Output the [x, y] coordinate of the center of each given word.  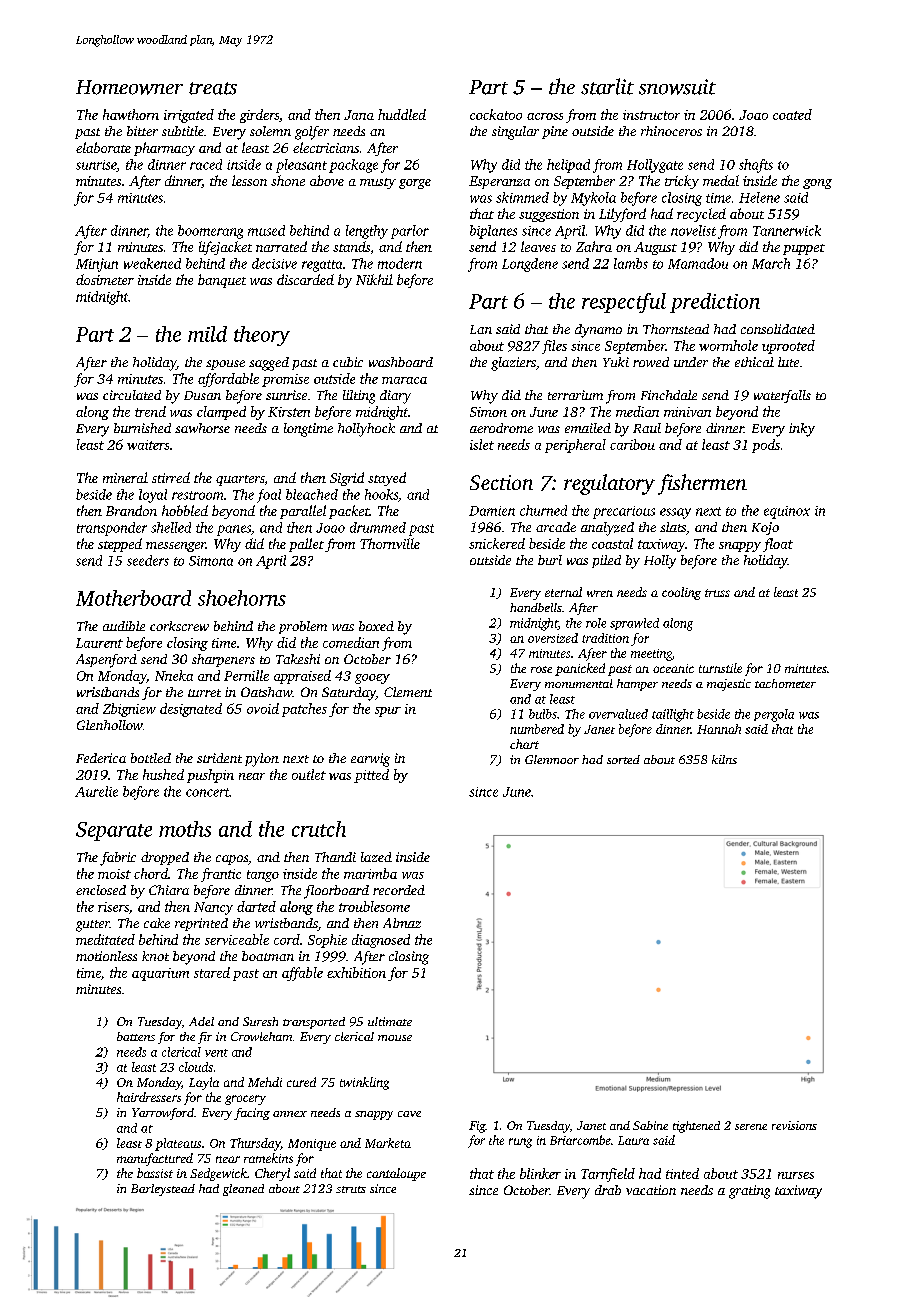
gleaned [243, 1190]
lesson [249, 180]
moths [185, 829]
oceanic [673, 668]
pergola [774, 715]
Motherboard [133, 598]
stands [351, 246]
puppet [804, 249]
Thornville [390, 543]
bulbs [543, 714]
